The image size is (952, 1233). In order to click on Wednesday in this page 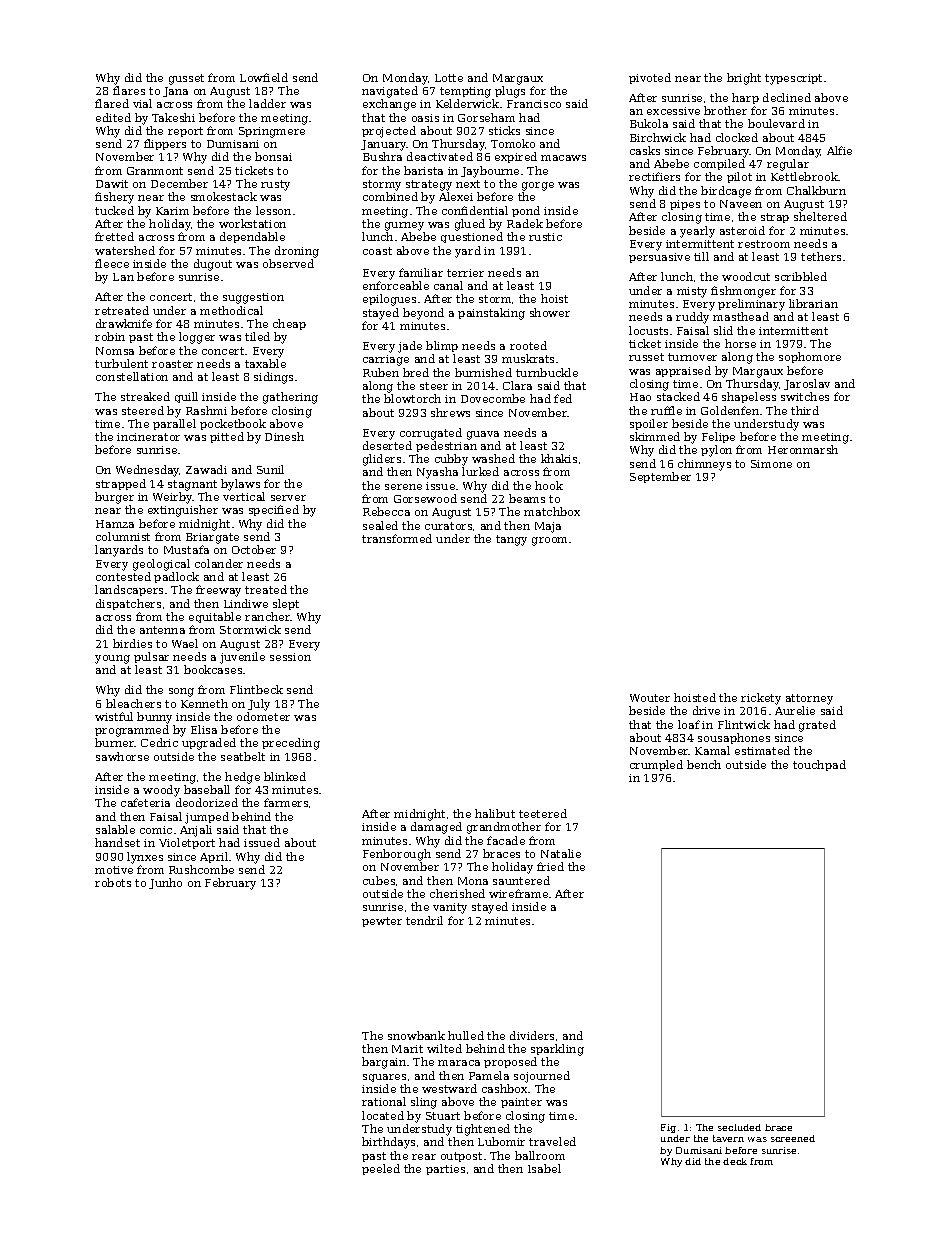, I will do `click(148, 471)`.
